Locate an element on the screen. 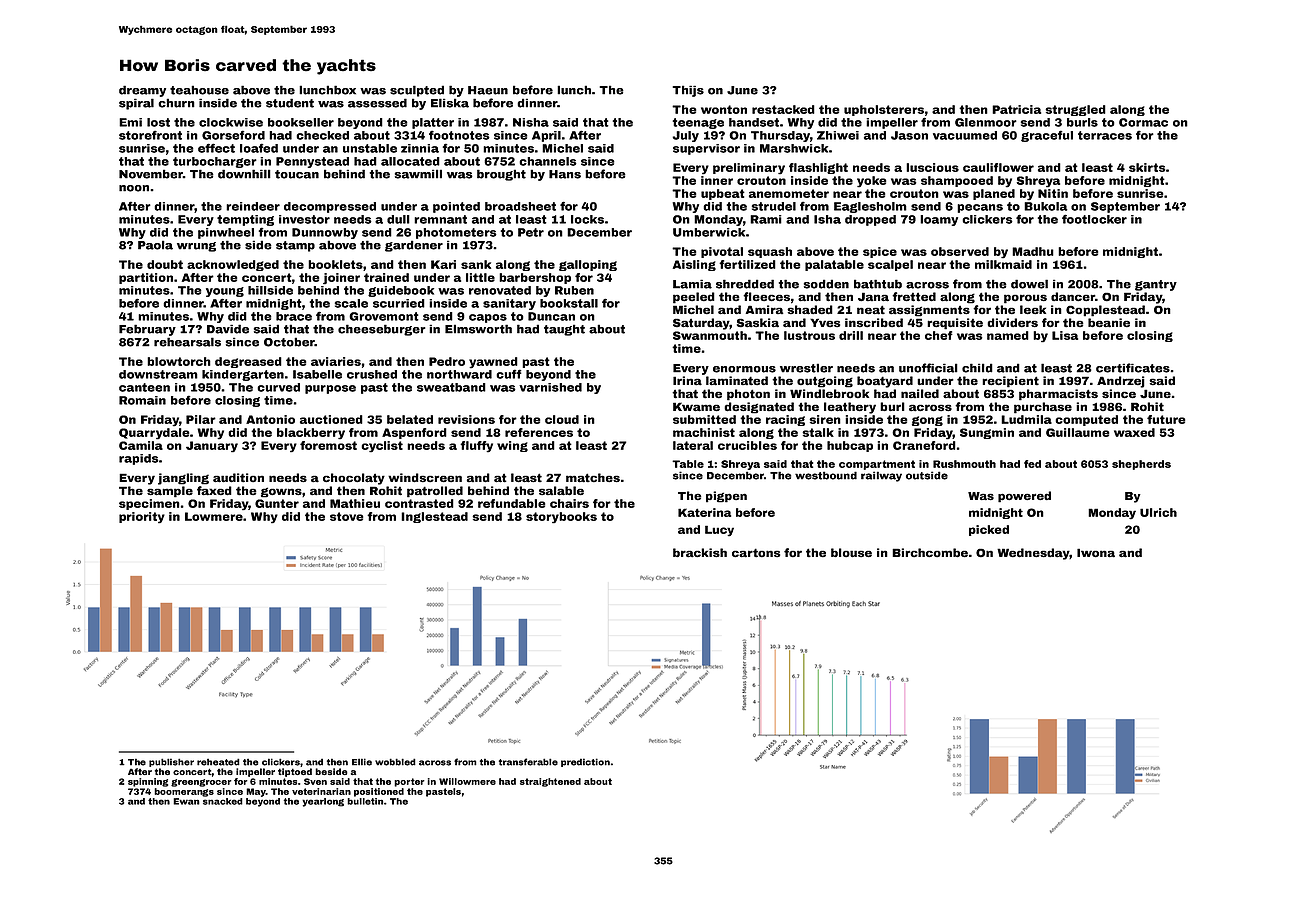 This screenshot has height=924, width=1308. teahouse is located at coordinates (199, 90).
